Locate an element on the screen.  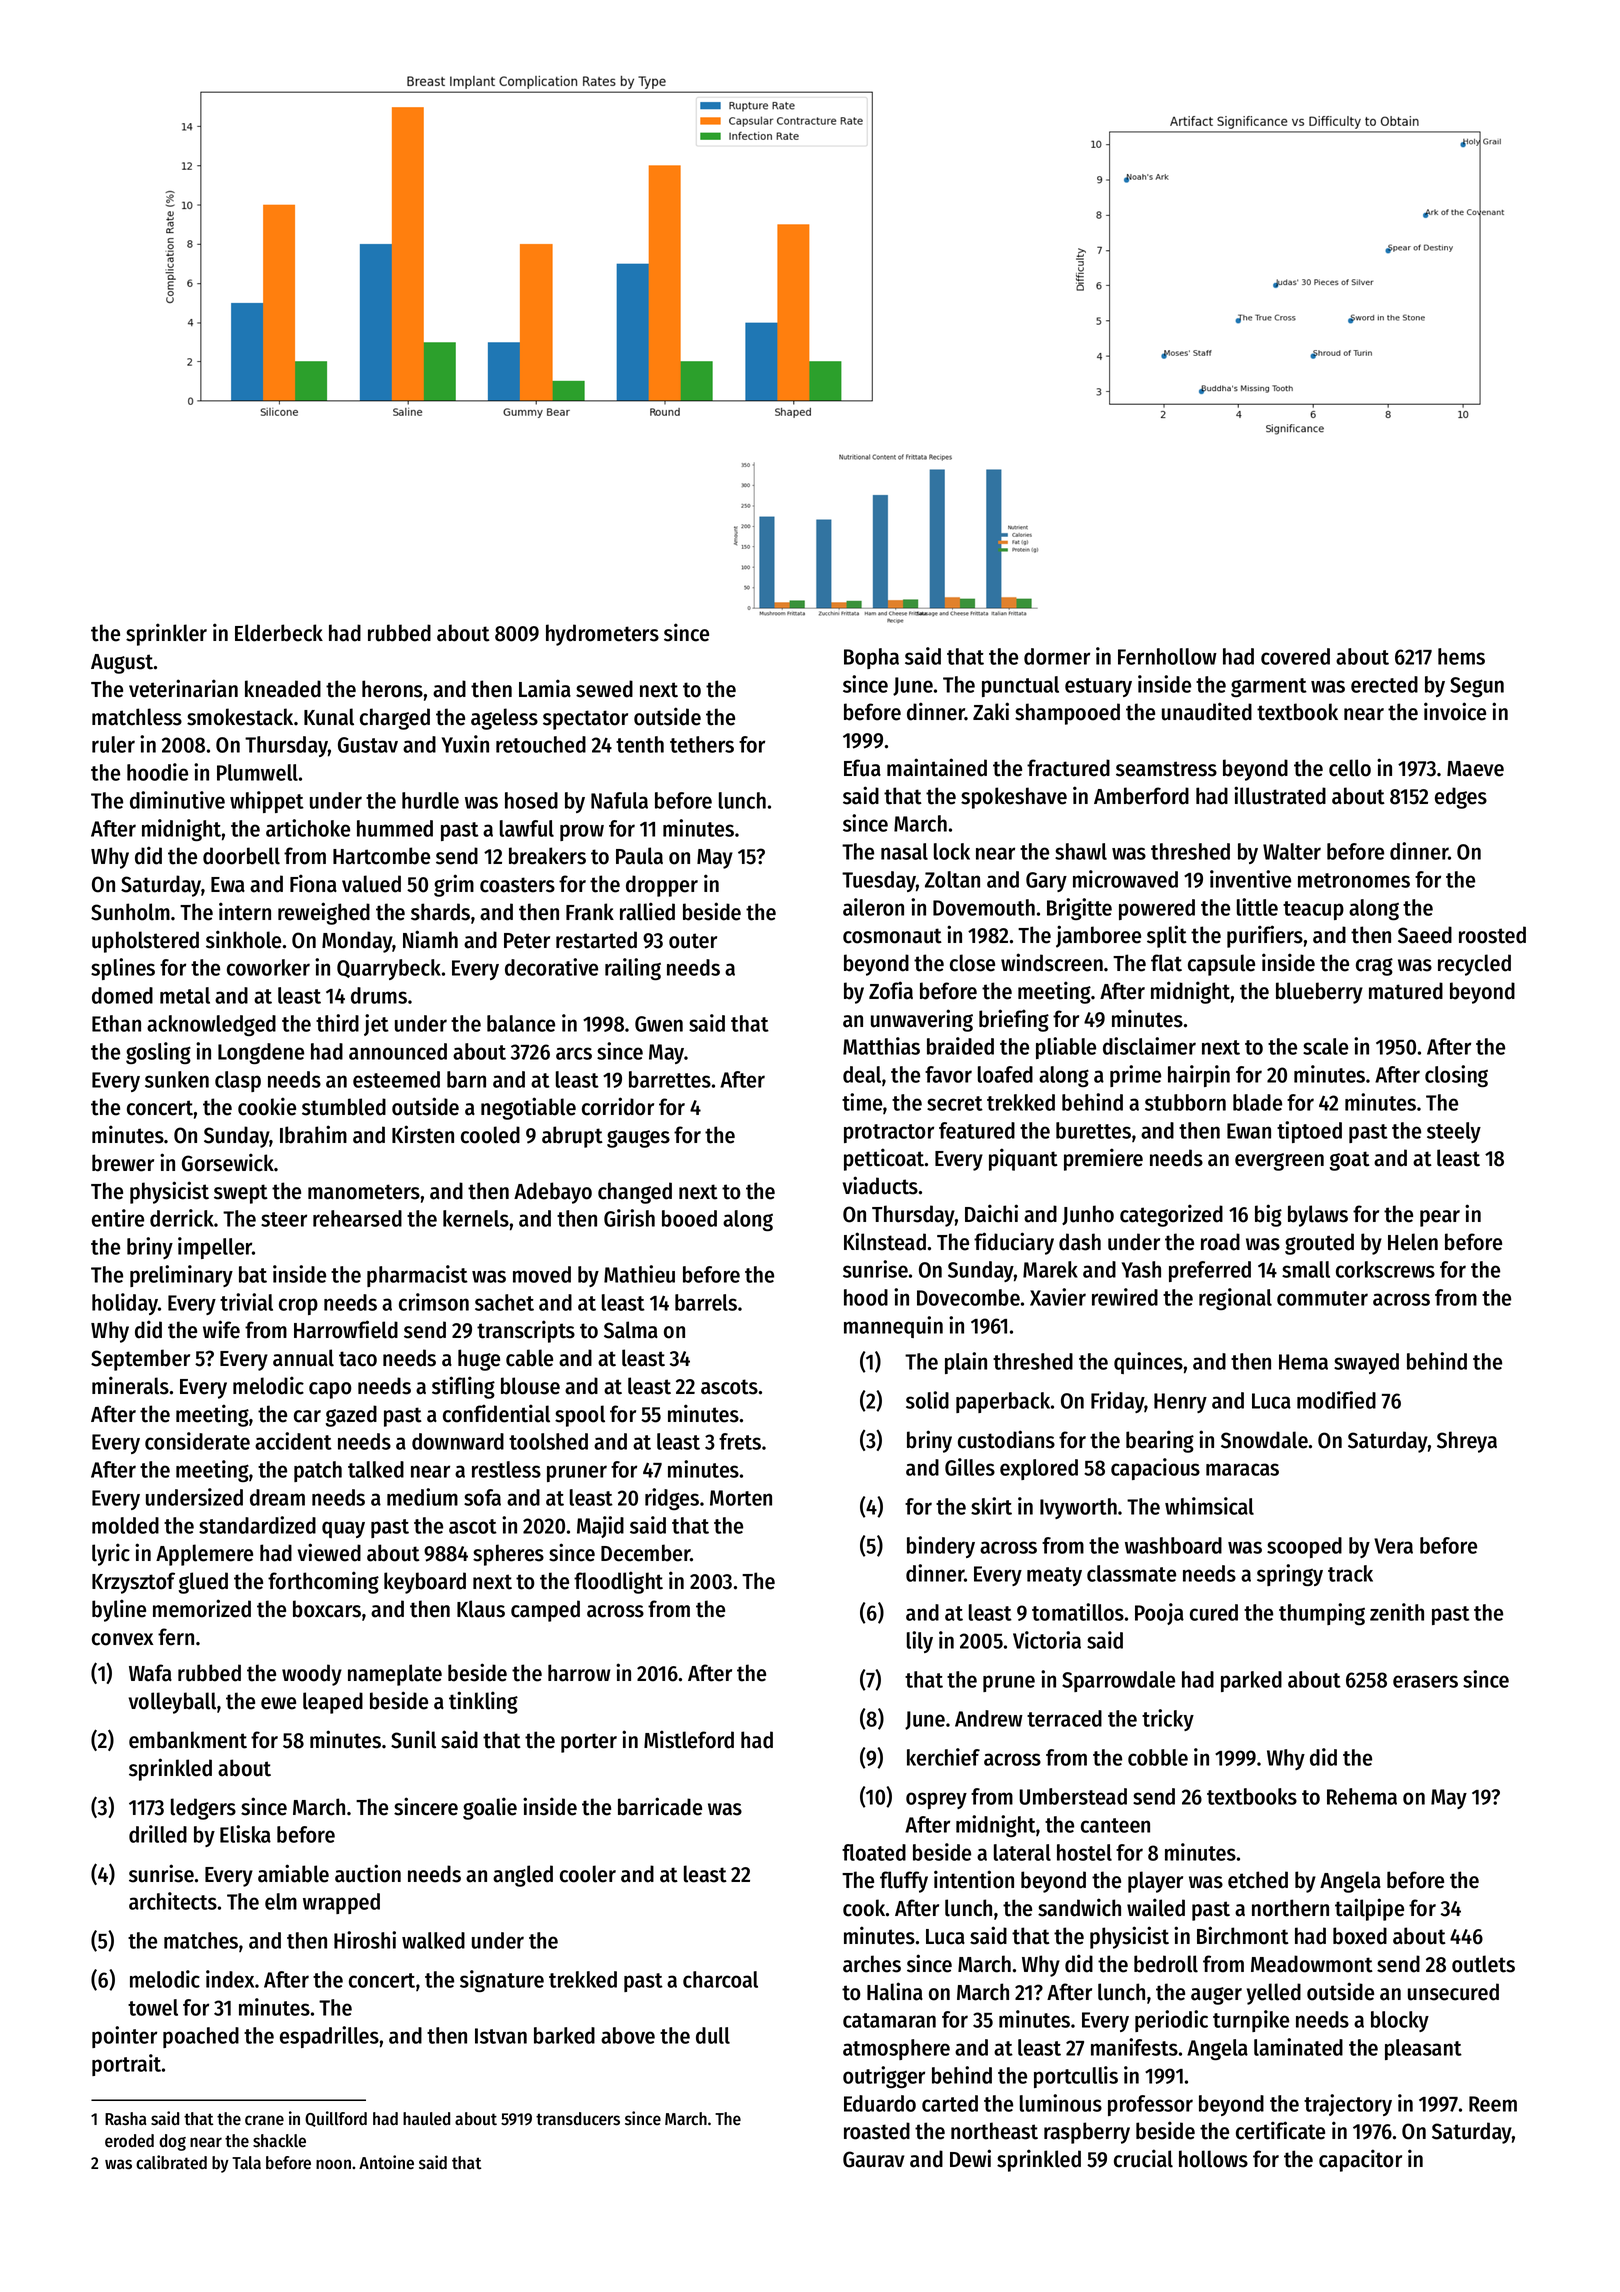
Kunal is located at coordinates (329, 717).
